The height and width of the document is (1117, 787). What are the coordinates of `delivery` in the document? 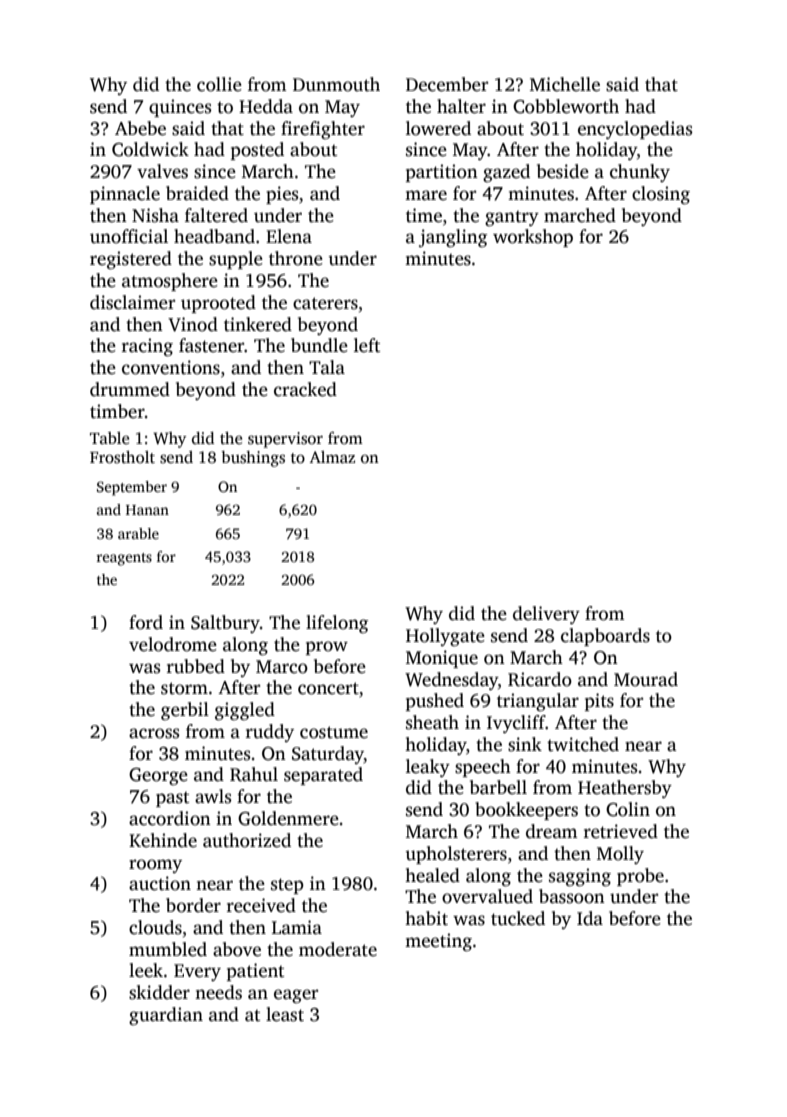 It's located at (546, 615).
